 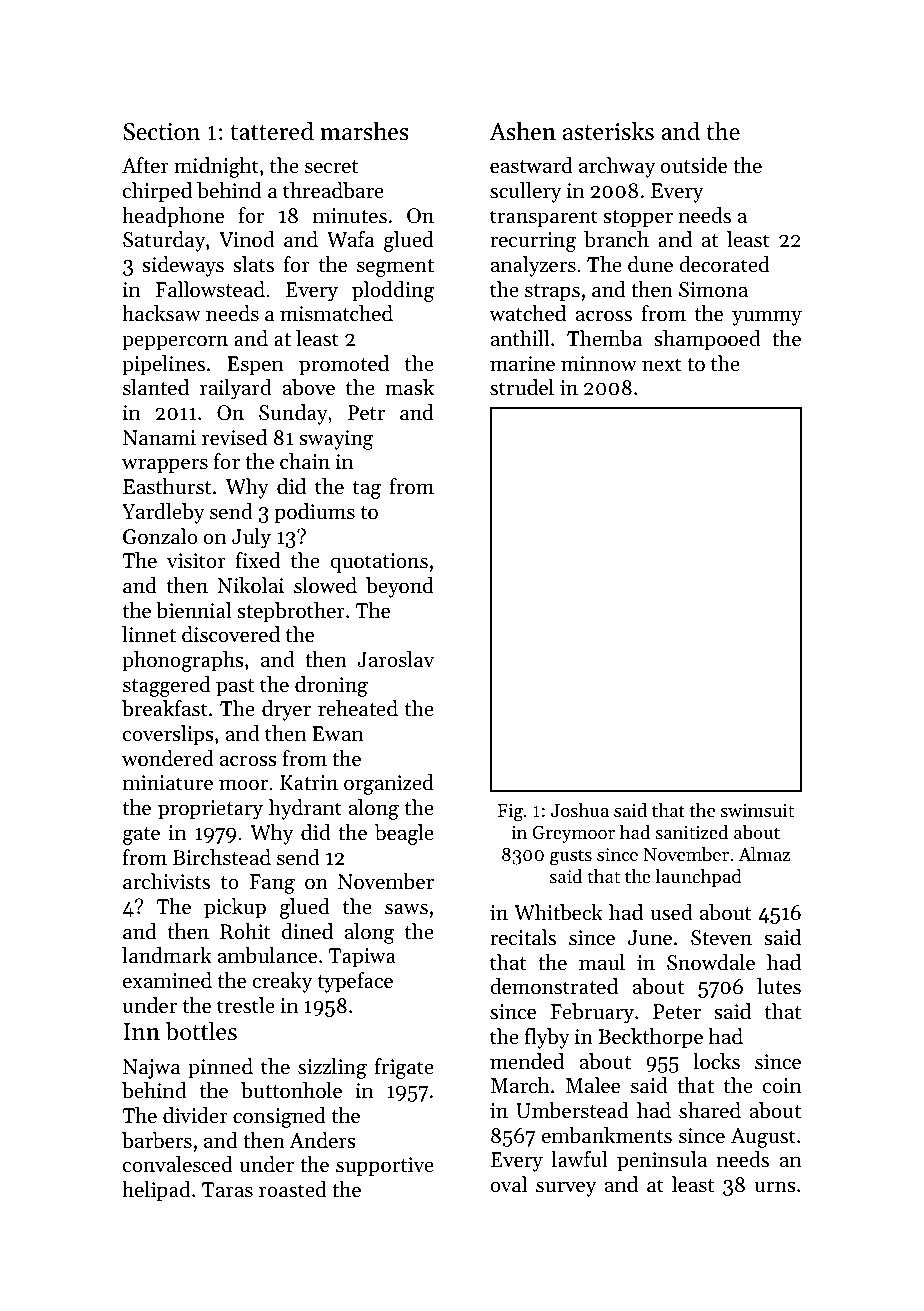 What do you see at coordinates (293, 1189) in the page?
I see `roasted` at bounding box center [293, 1189].
